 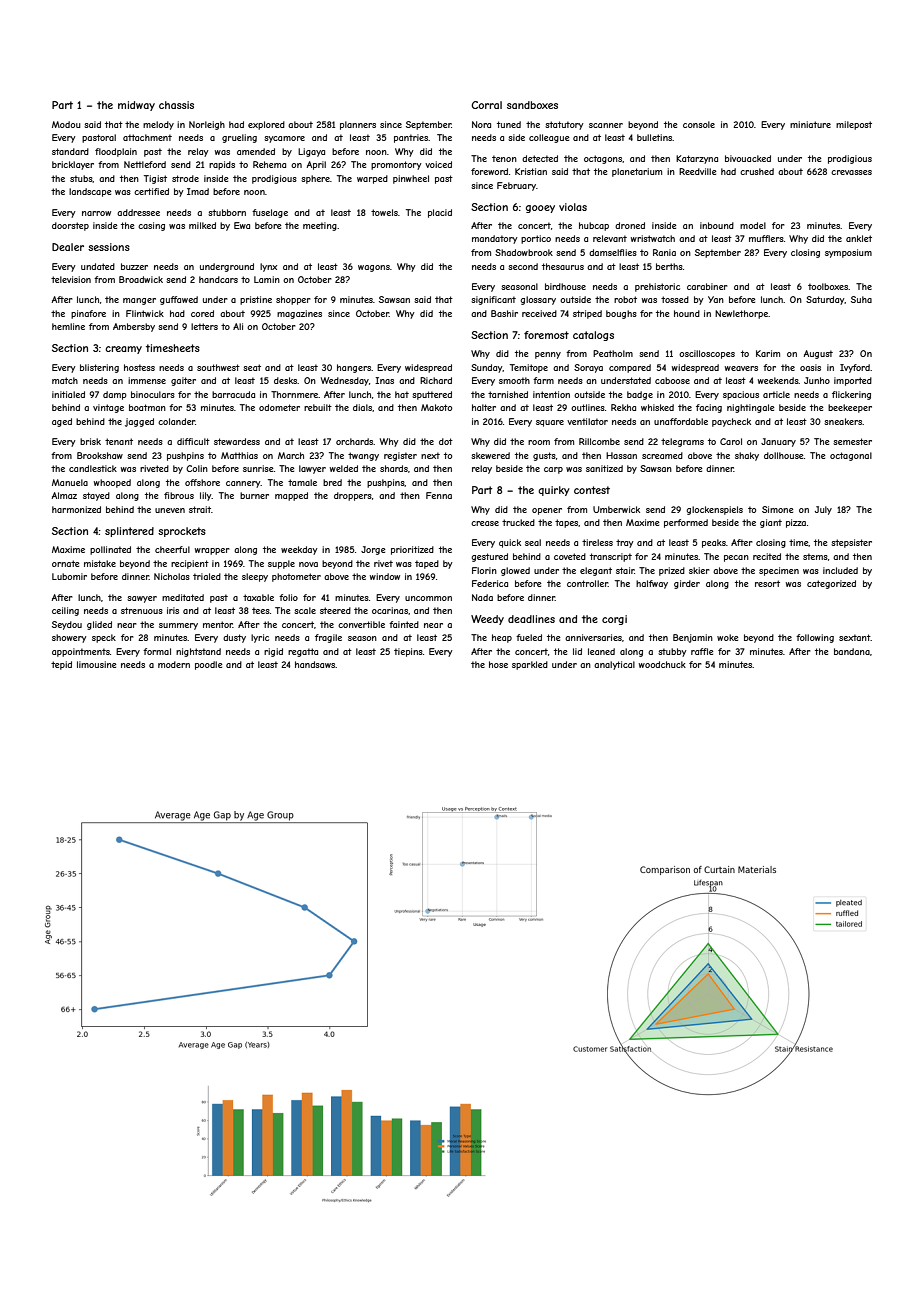 What do you see at coordinates (112, 483) in the screenshot?
I see `whooped` at bounding box center [112, 483].
